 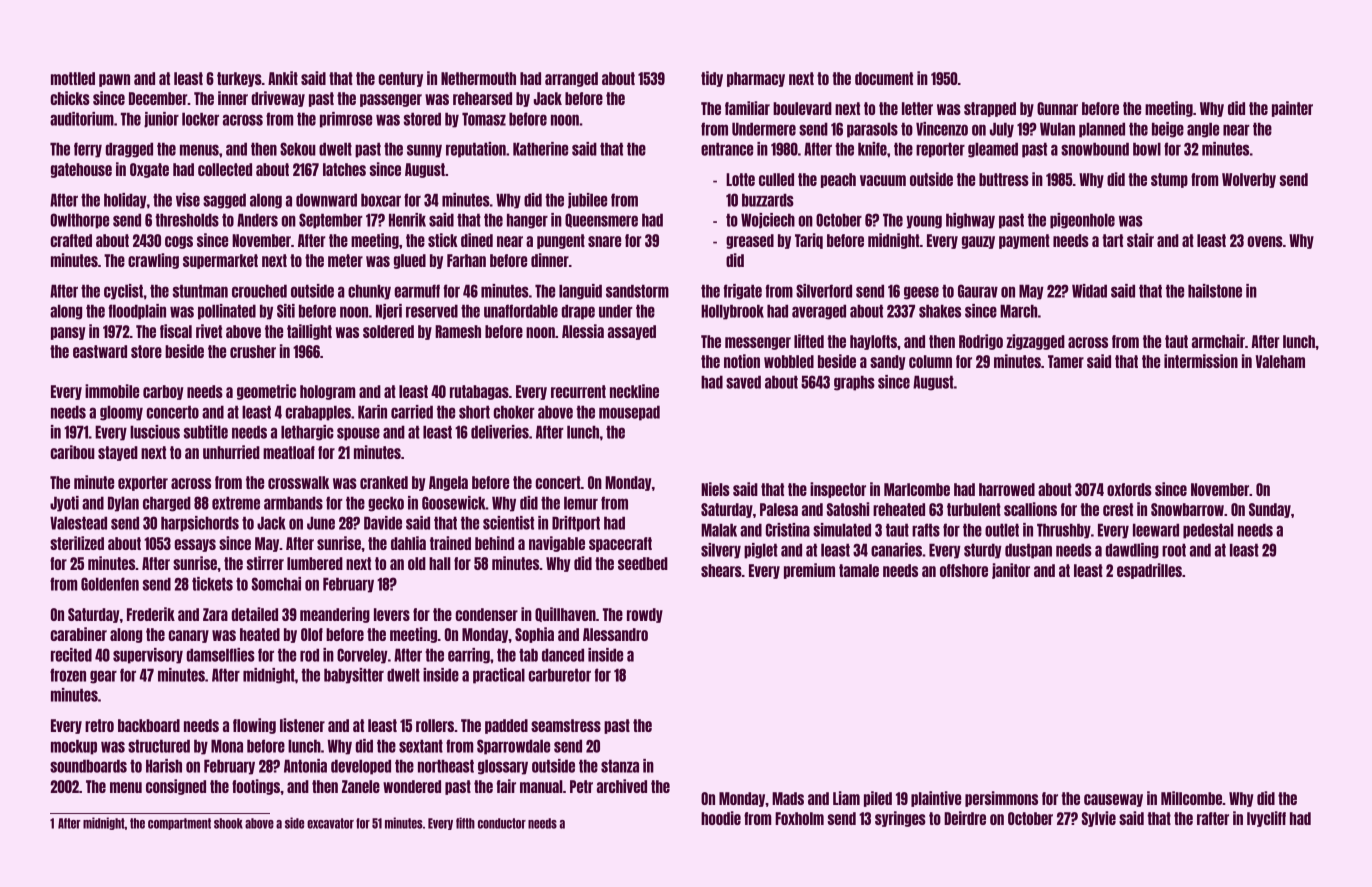 What do you see at coordinates (884, 78) in the screenshot?
I see `document` at bounding box center [884, 78].
